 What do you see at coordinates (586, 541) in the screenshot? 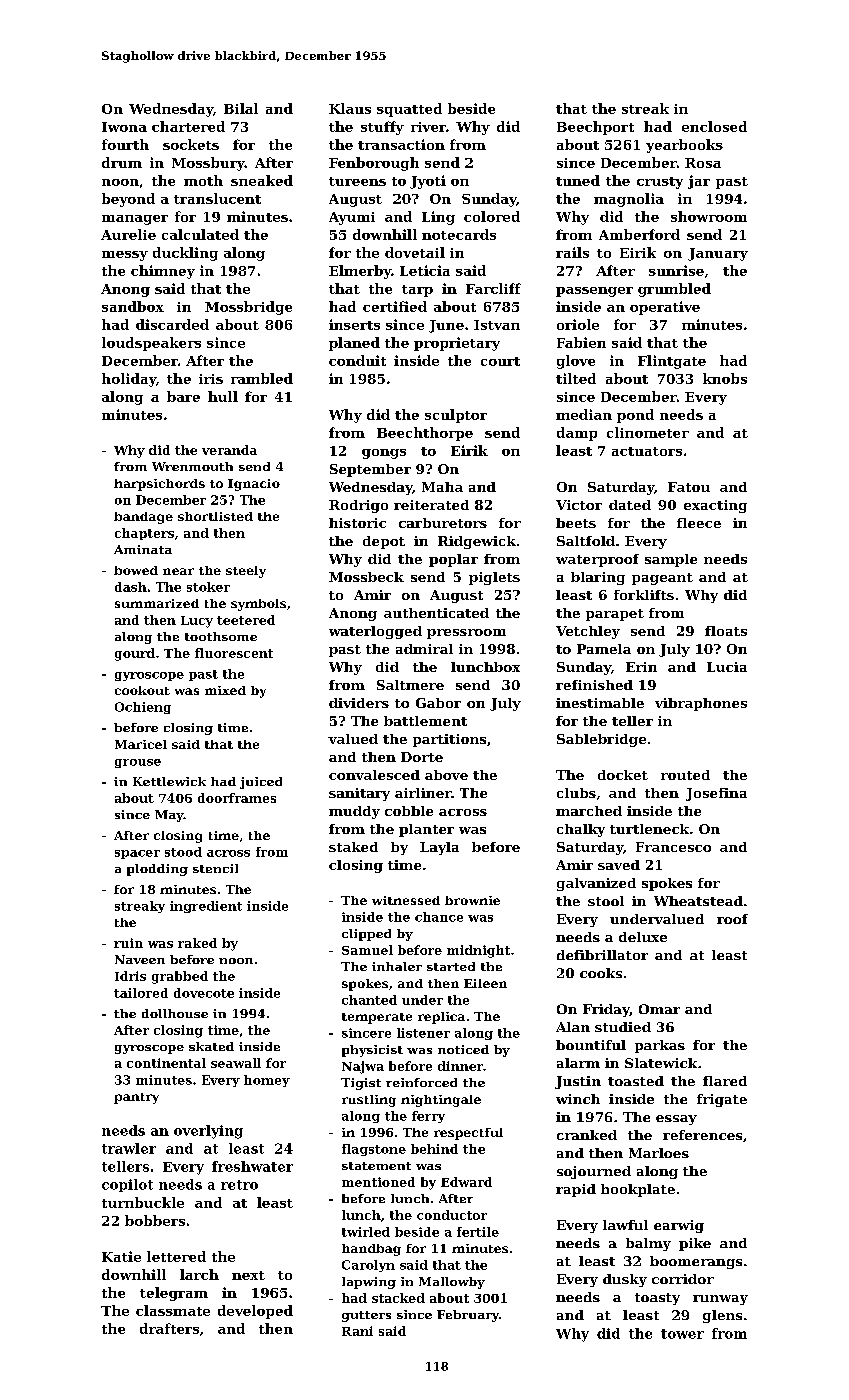
I see `Saltfold` at bounding box center [586, 541].
